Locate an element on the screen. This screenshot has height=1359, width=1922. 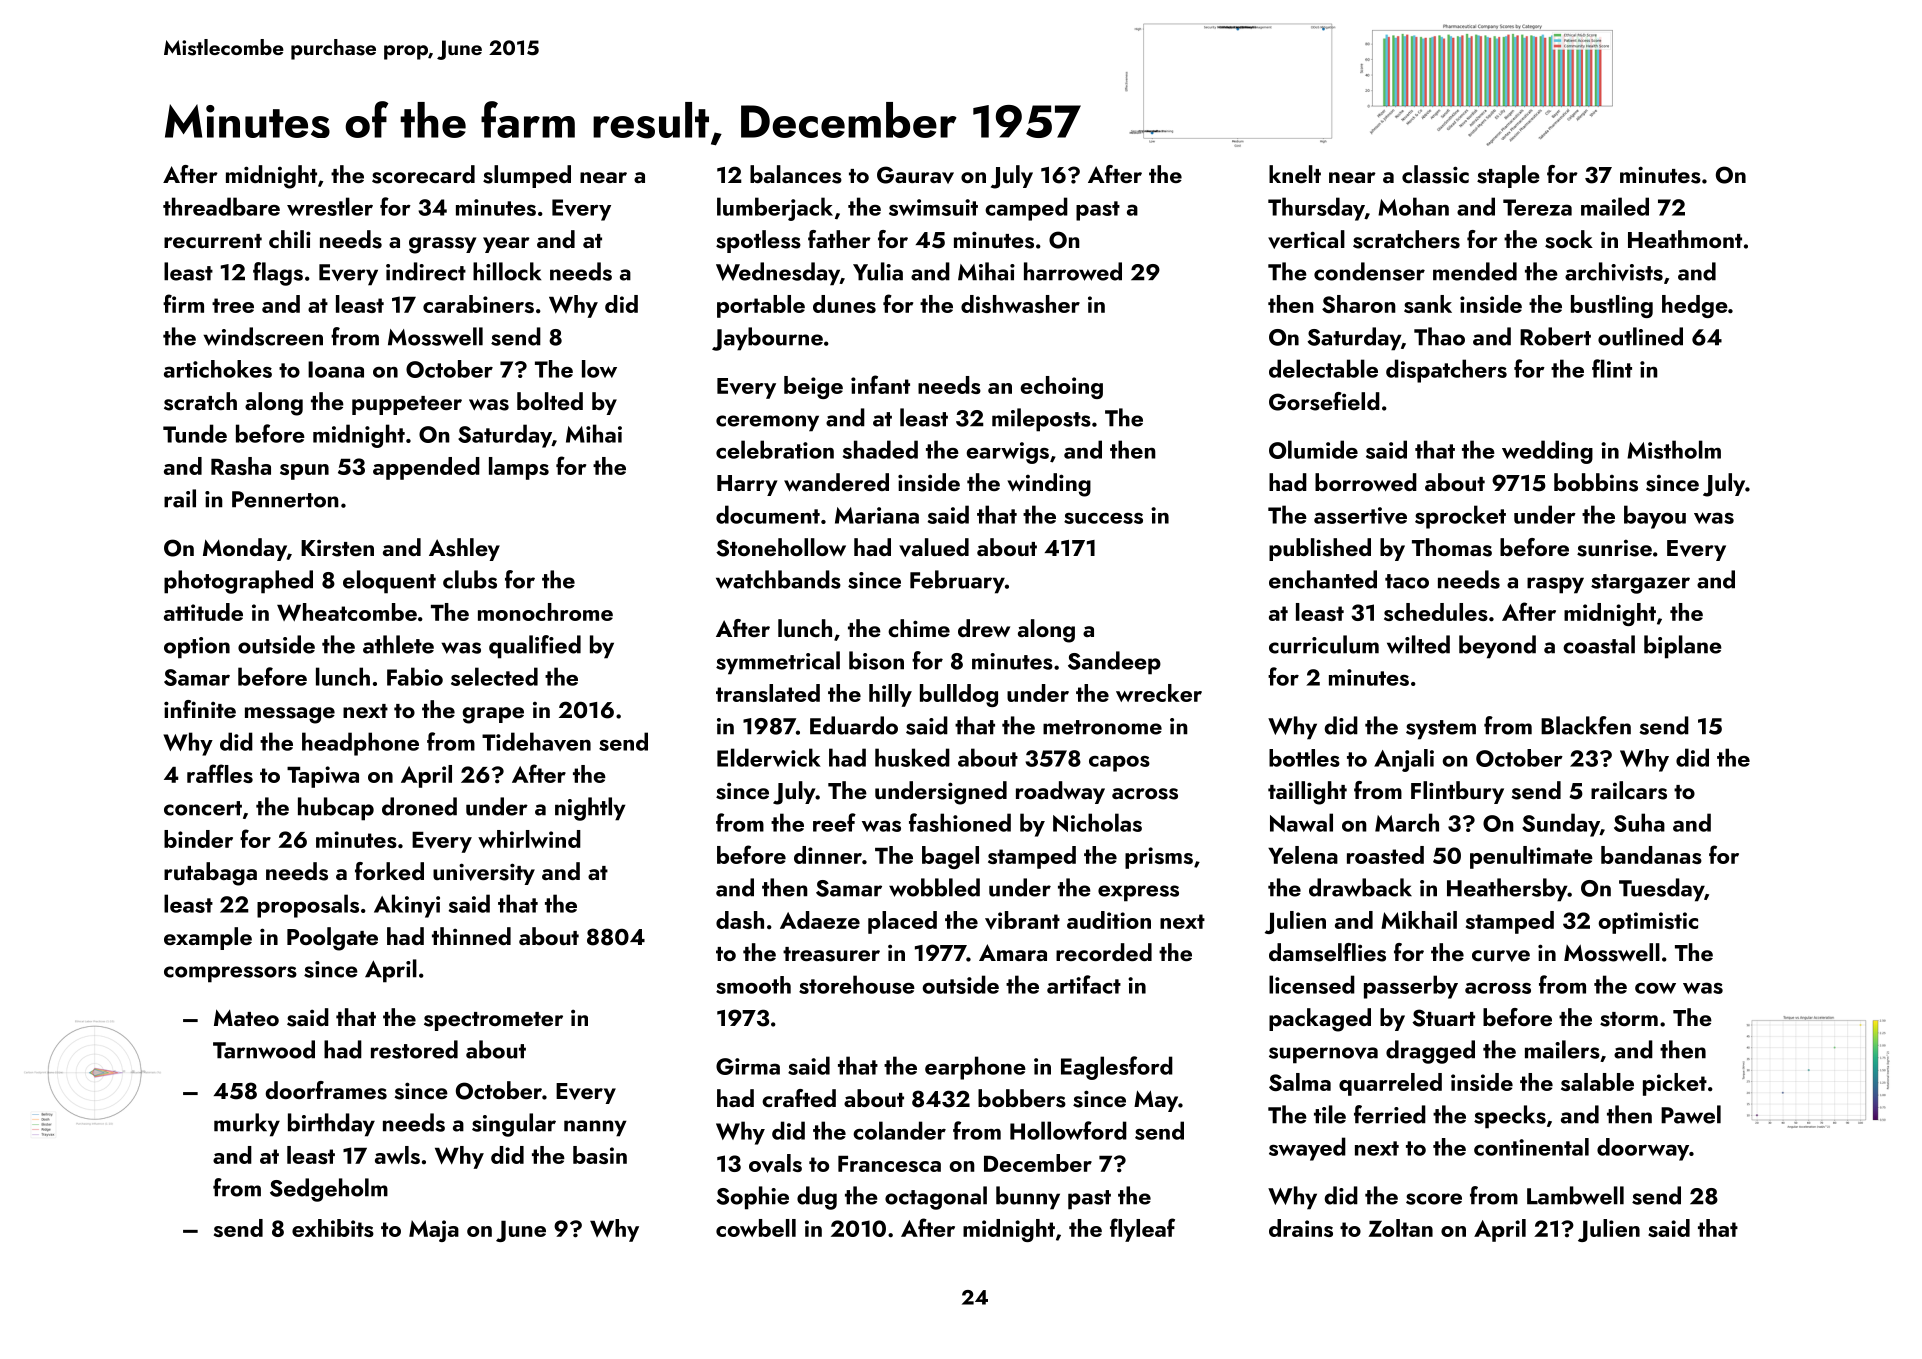
singular is located at coordinates (514, 1125).
